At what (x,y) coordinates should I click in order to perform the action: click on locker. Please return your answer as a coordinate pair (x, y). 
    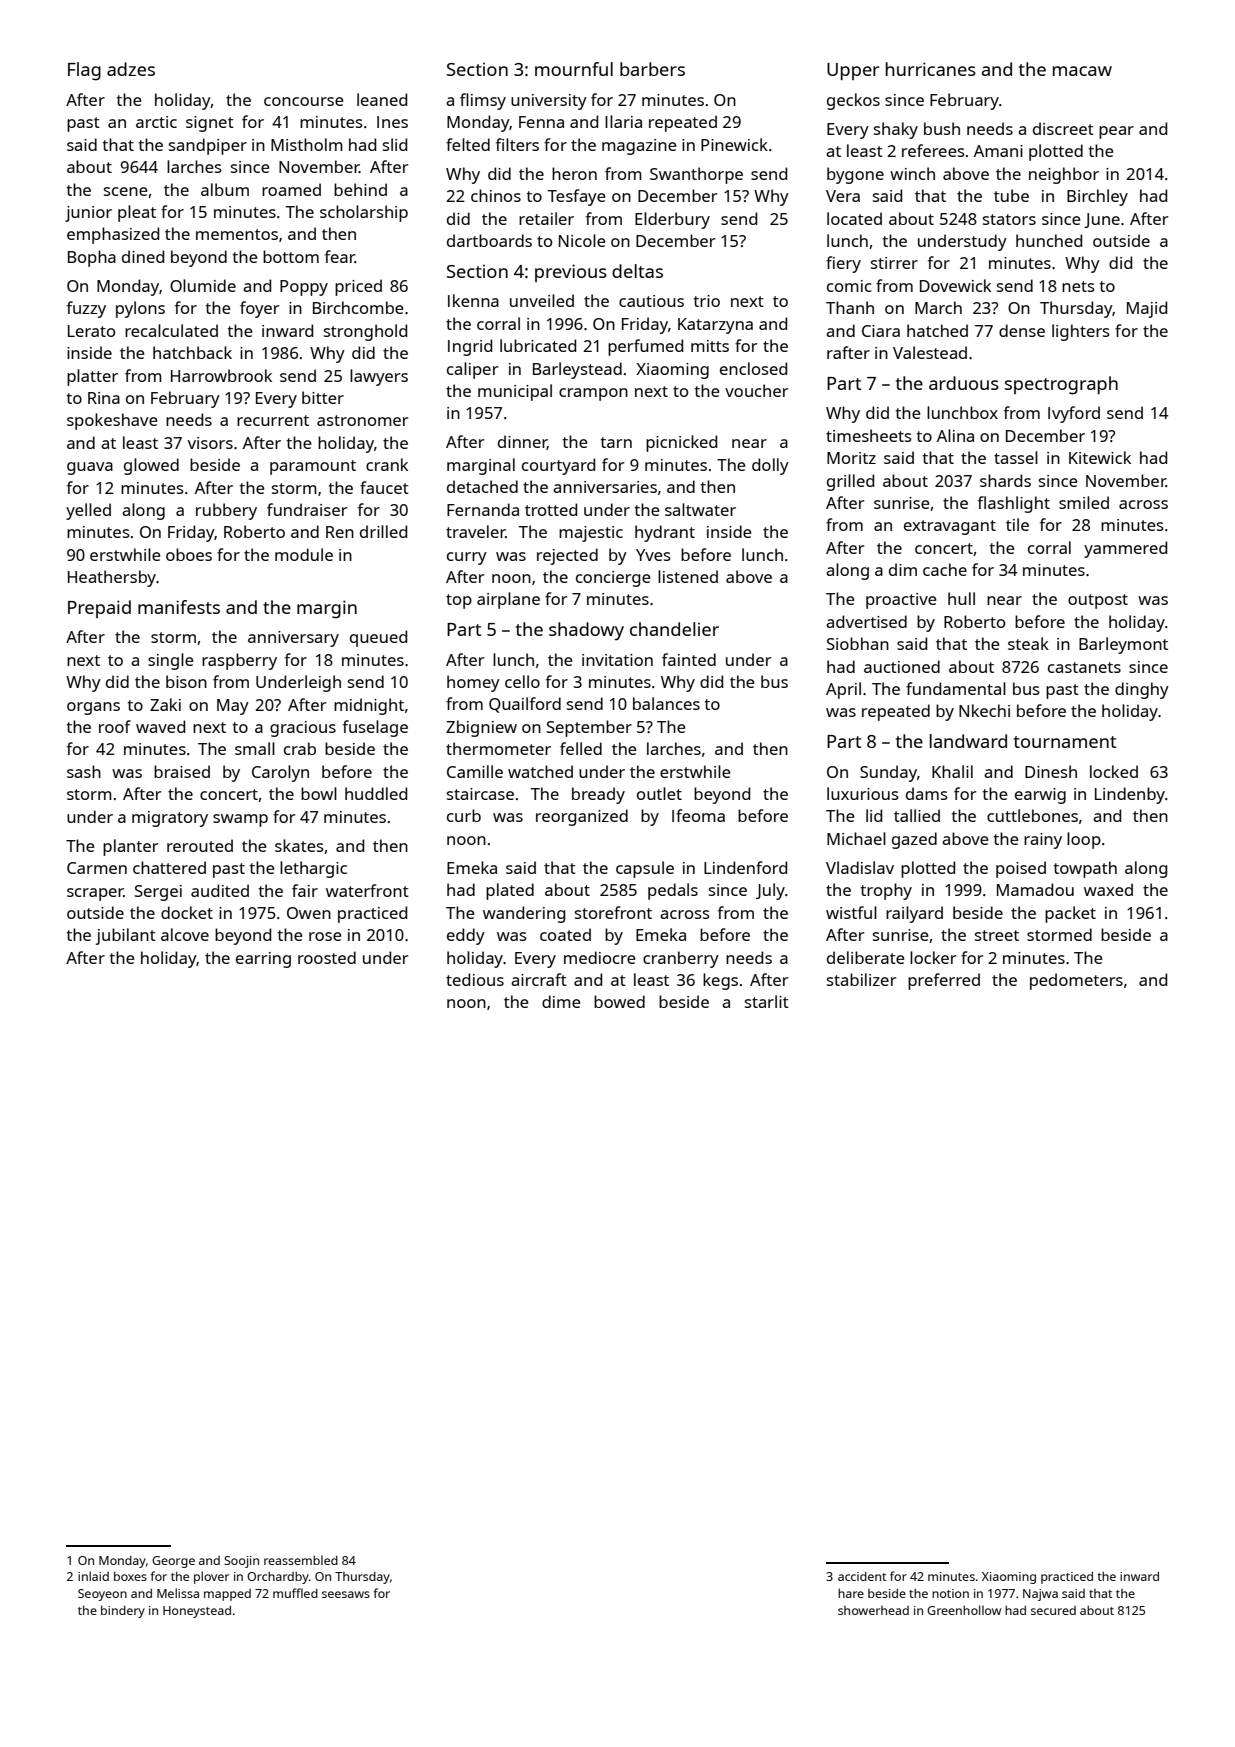
    Looking at the image, I should click on (933, 957).
